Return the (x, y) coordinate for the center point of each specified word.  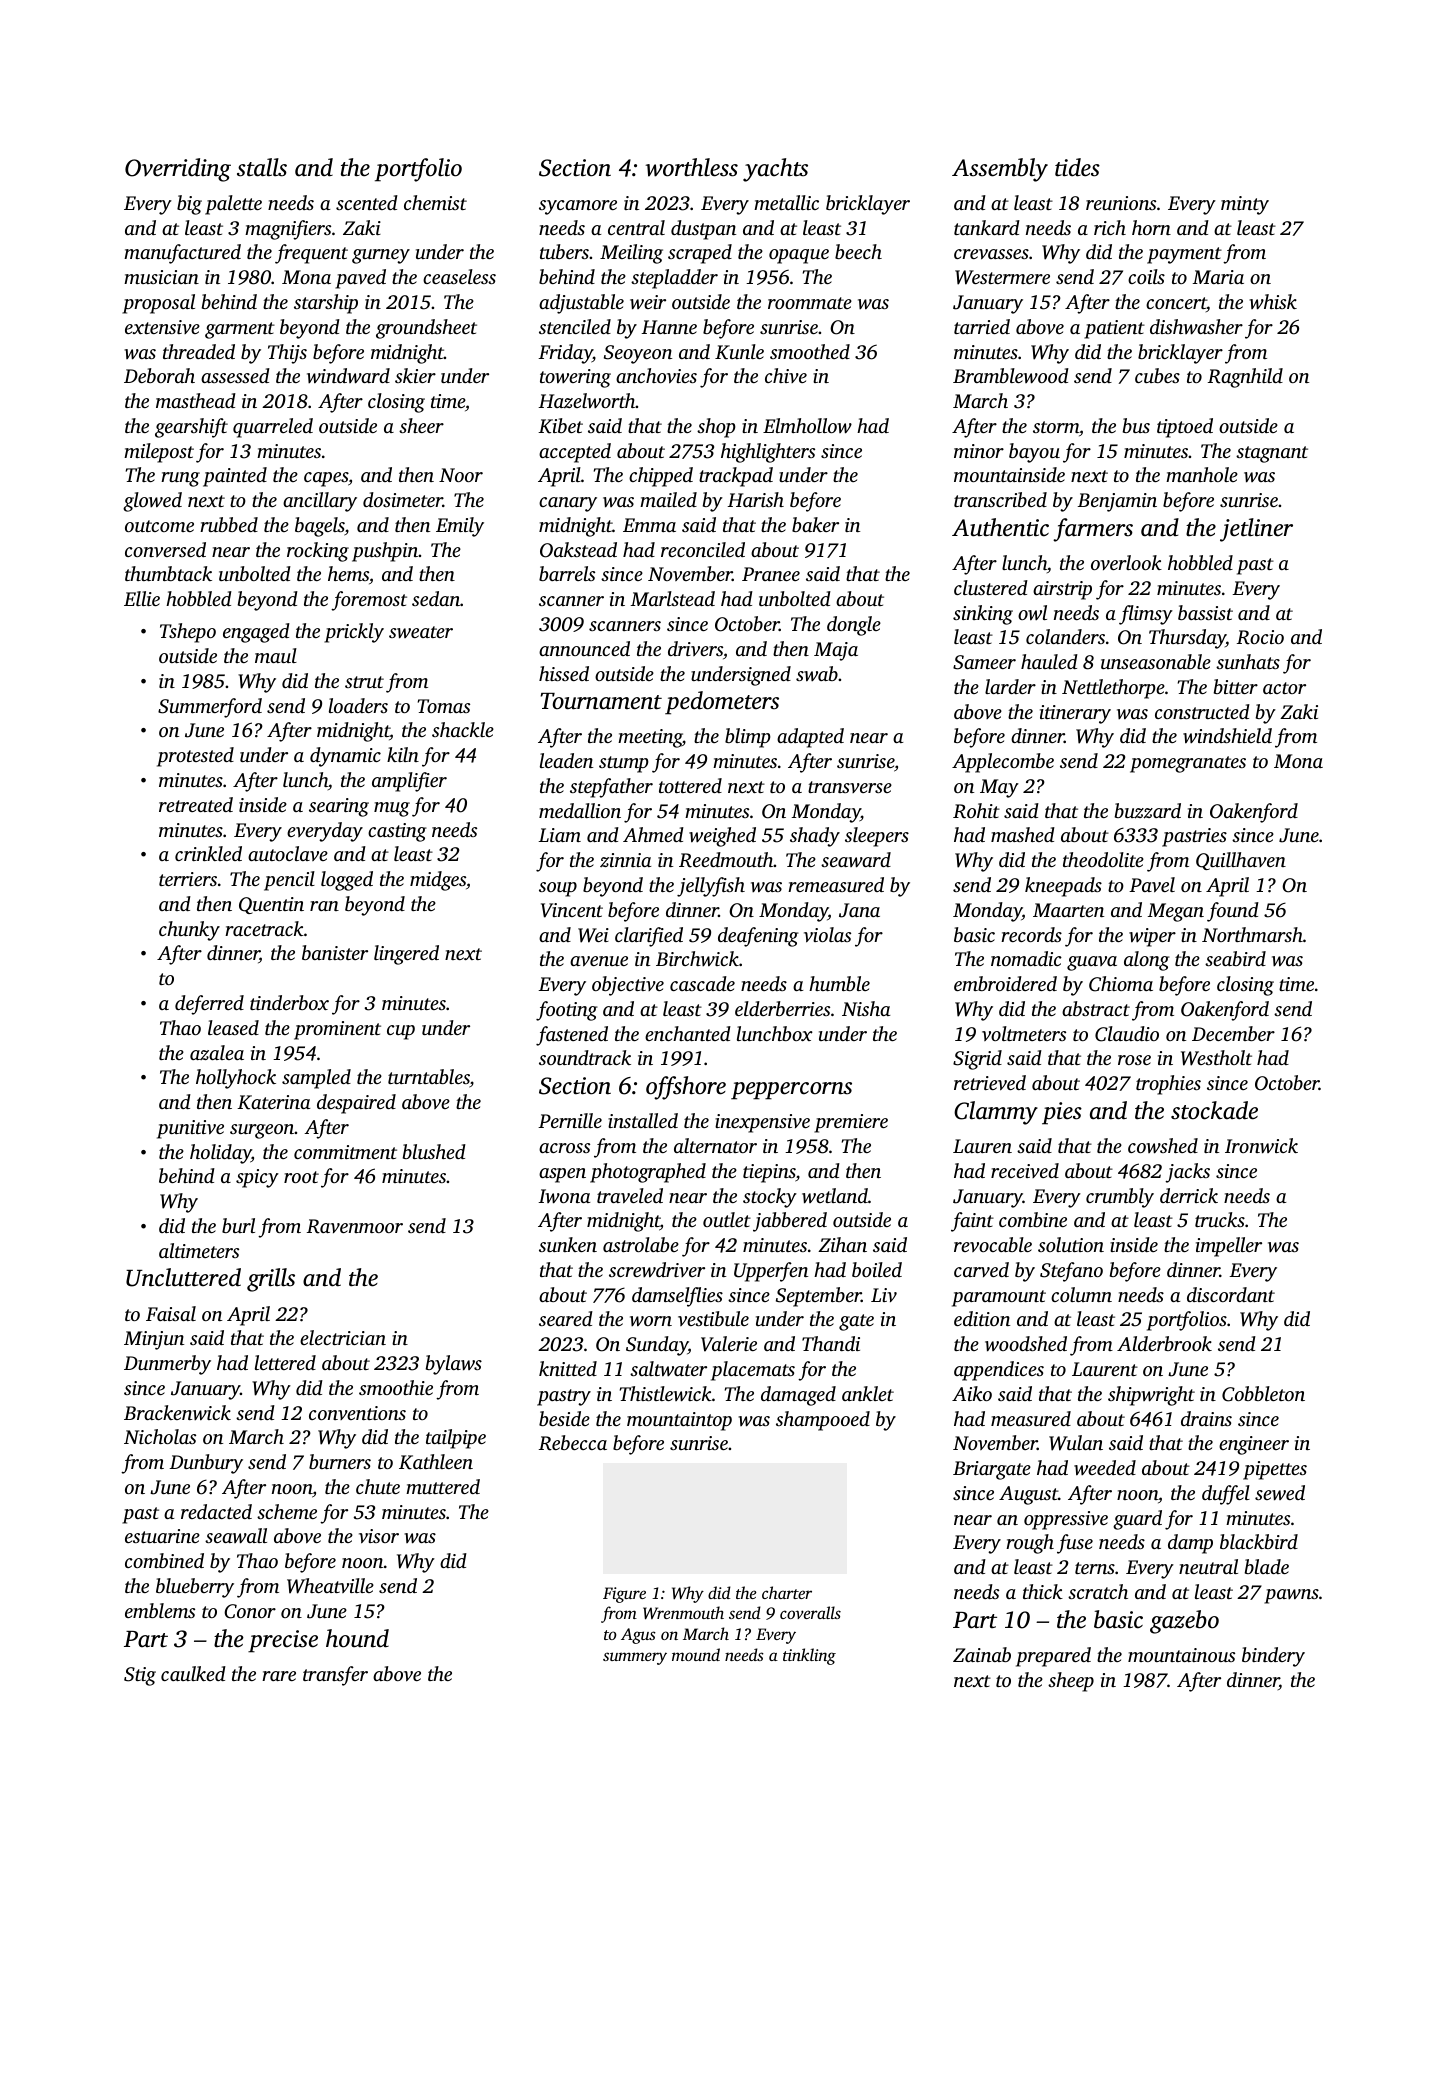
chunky (189, 931)
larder (1010, 686)
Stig (140, 1676)
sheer (421, 425)
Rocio (1260, 637)
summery (635, 1658)
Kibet (560, 426)
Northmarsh (1252, 934)
